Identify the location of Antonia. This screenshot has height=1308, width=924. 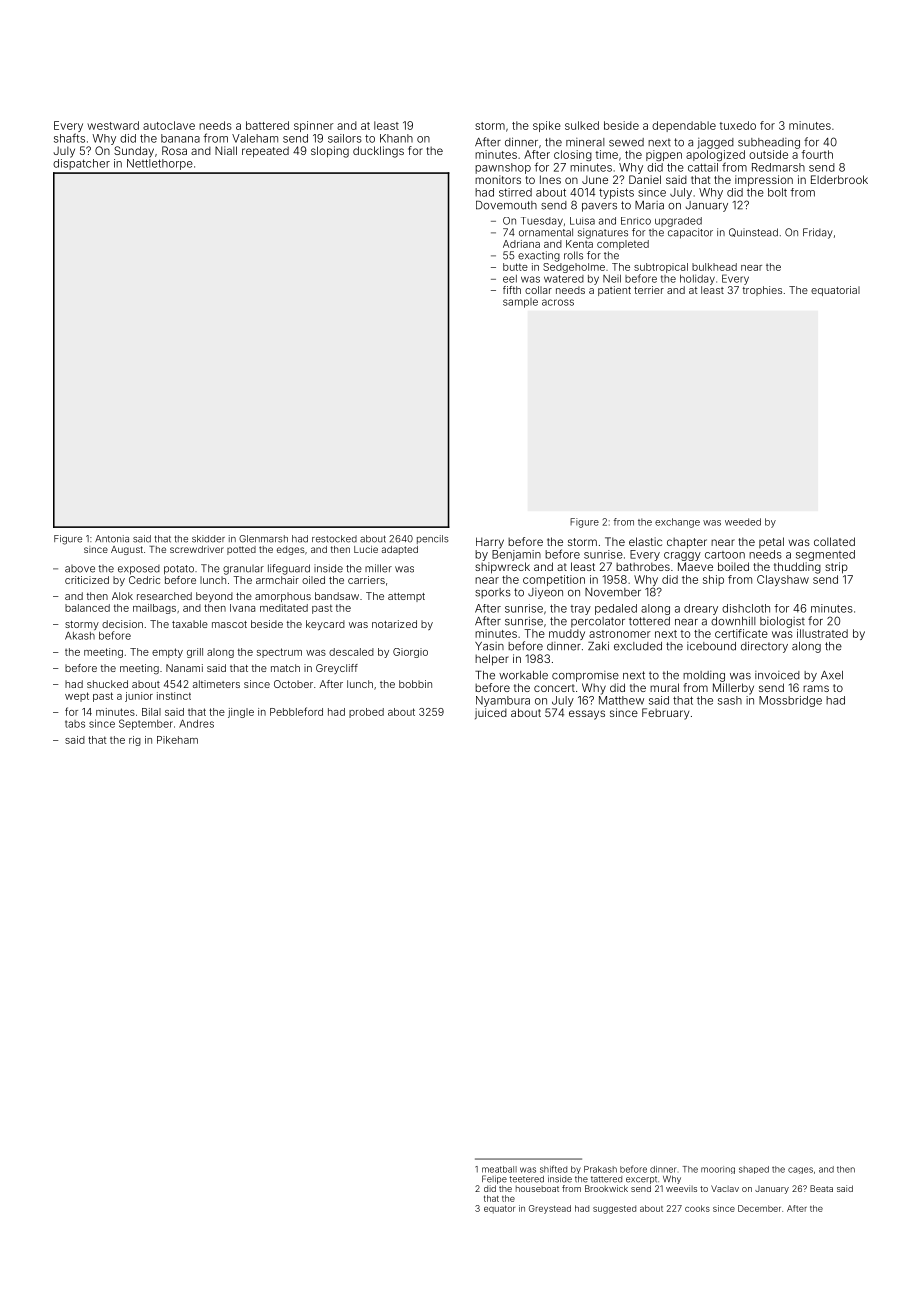
(112, 539).
